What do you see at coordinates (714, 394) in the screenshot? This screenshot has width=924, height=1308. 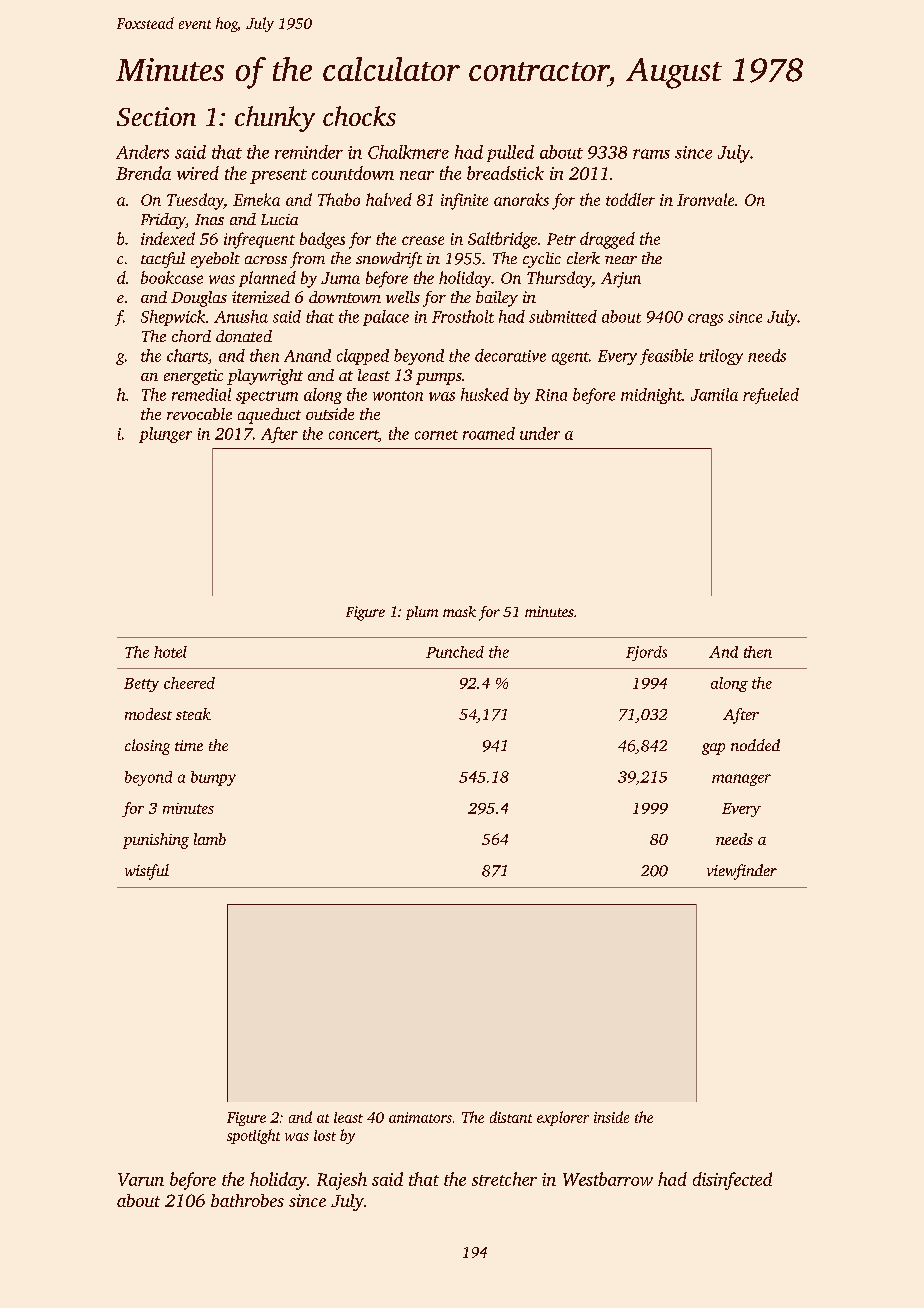 I see `Jamila` at bounding box center [714, 394].
